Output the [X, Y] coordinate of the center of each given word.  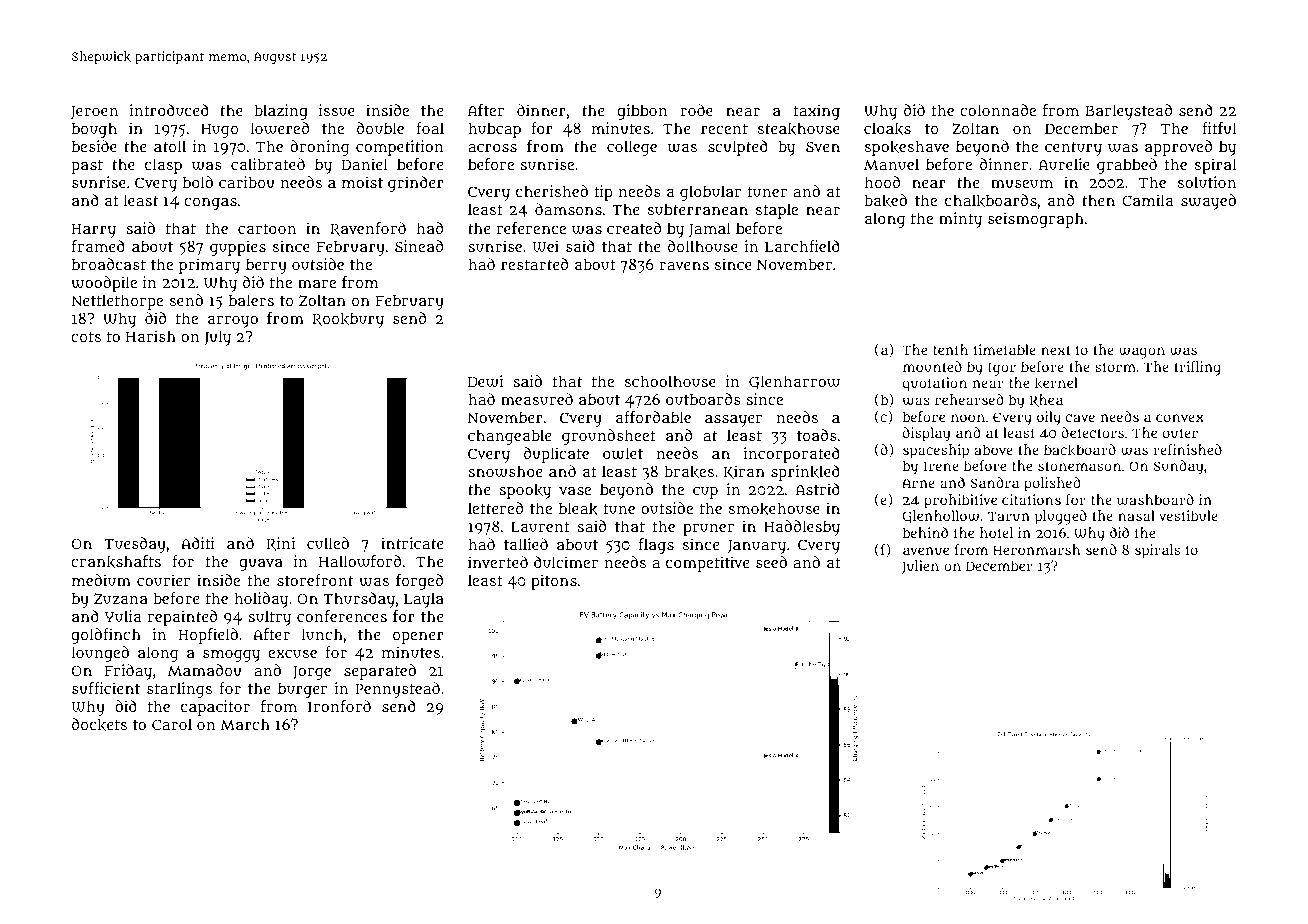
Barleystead [1128, 112]
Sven [823, 147]
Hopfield [208, 636]
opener [418, 637]
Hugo [219, 131]
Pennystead [397, 690]
